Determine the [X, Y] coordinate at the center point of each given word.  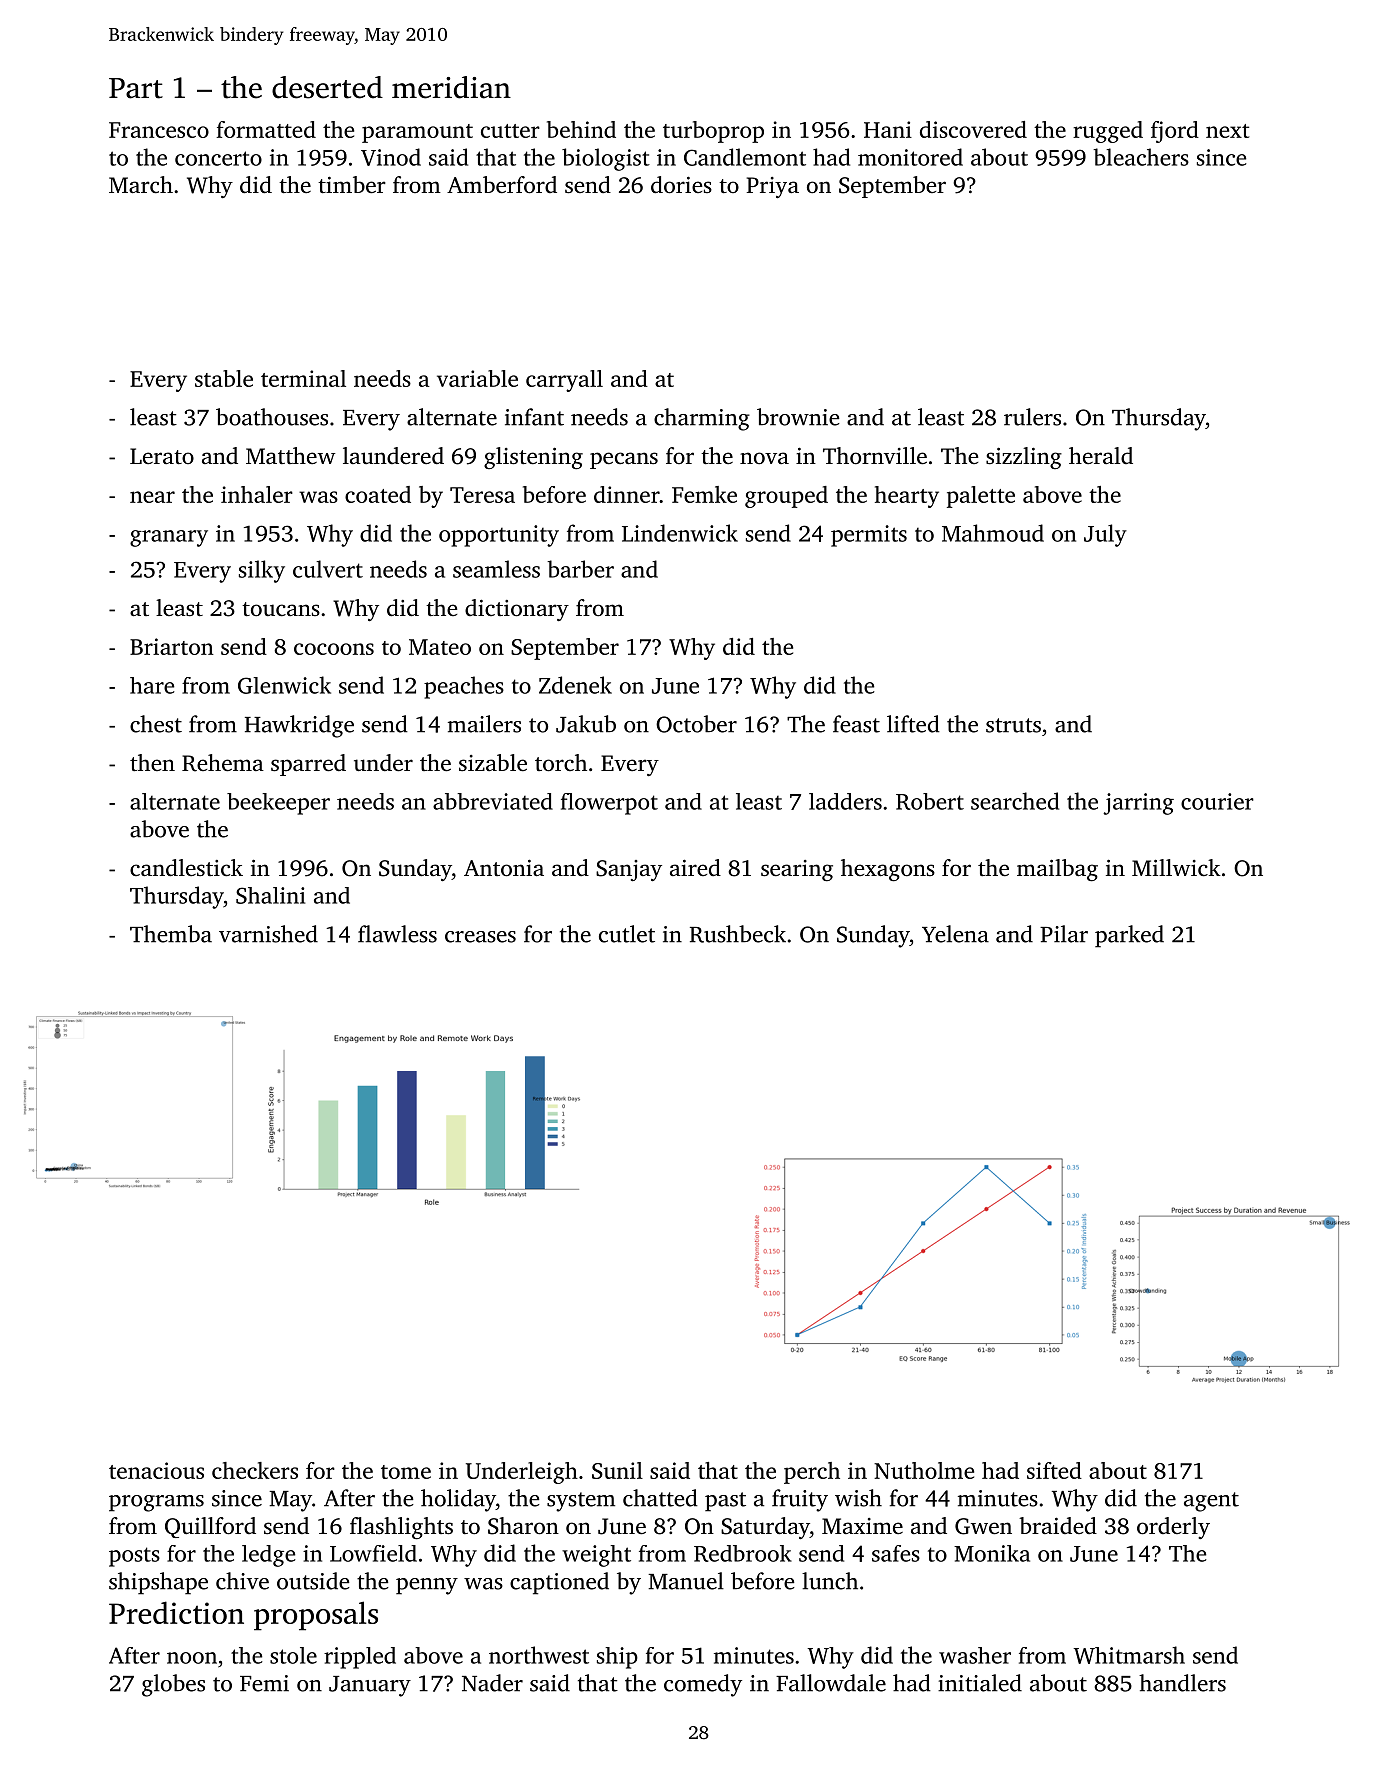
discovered [973, 129]
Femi [264, 1683]
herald [1101, 455]
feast [856, 724]
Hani [888, 129]
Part [136, 88]
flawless [397, 934]
